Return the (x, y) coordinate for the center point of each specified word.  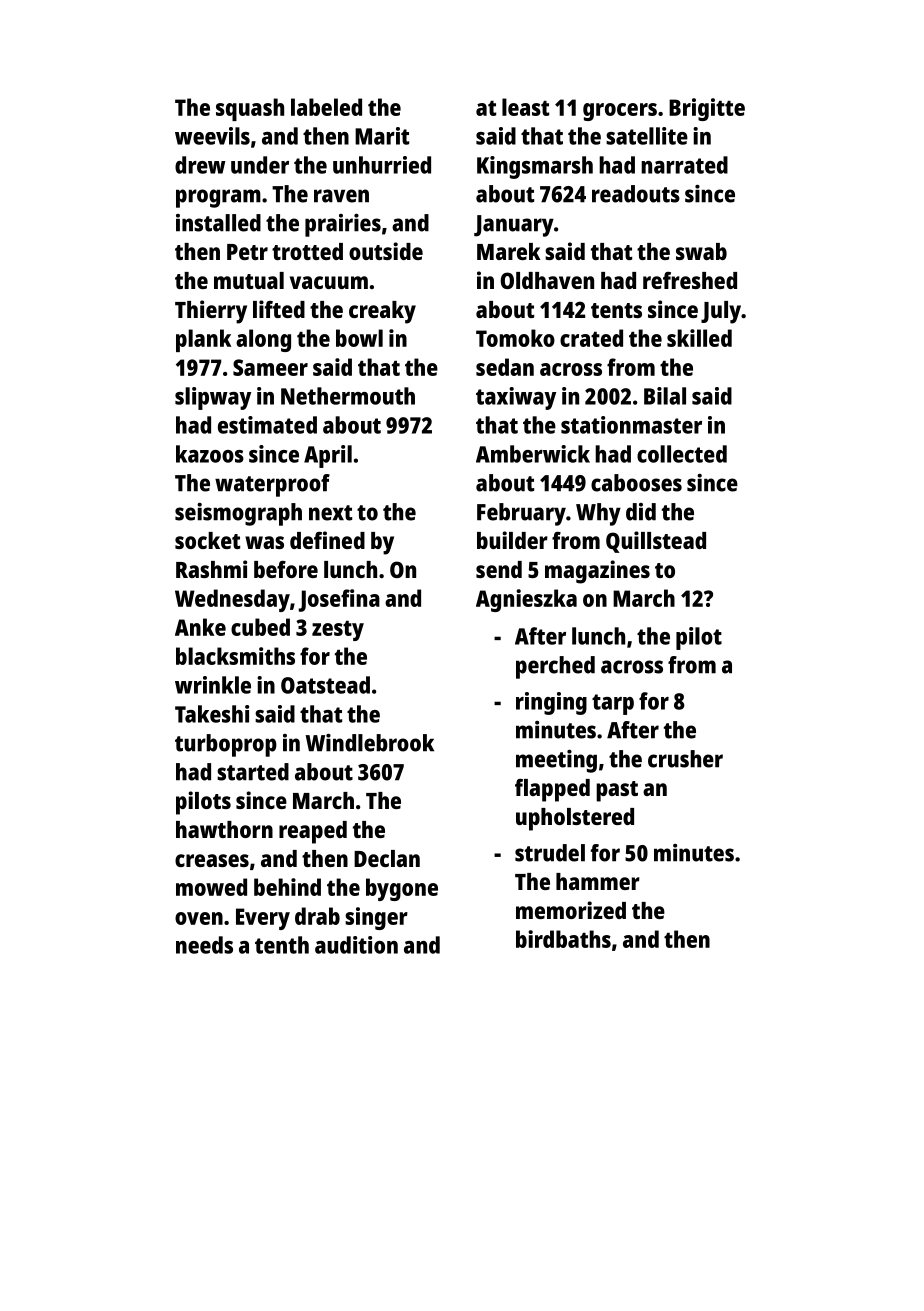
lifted (279, 309)
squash (250, 109)
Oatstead (325, 685)
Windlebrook (369, 743)
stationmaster (631, 425)
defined (327, 540)
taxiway (516, 398)
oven (199, 918)
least (525, 107)
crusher (685, 759)
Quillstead (656, 542)
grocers (620, 112)
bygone (402, 889)
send (499, 569)
